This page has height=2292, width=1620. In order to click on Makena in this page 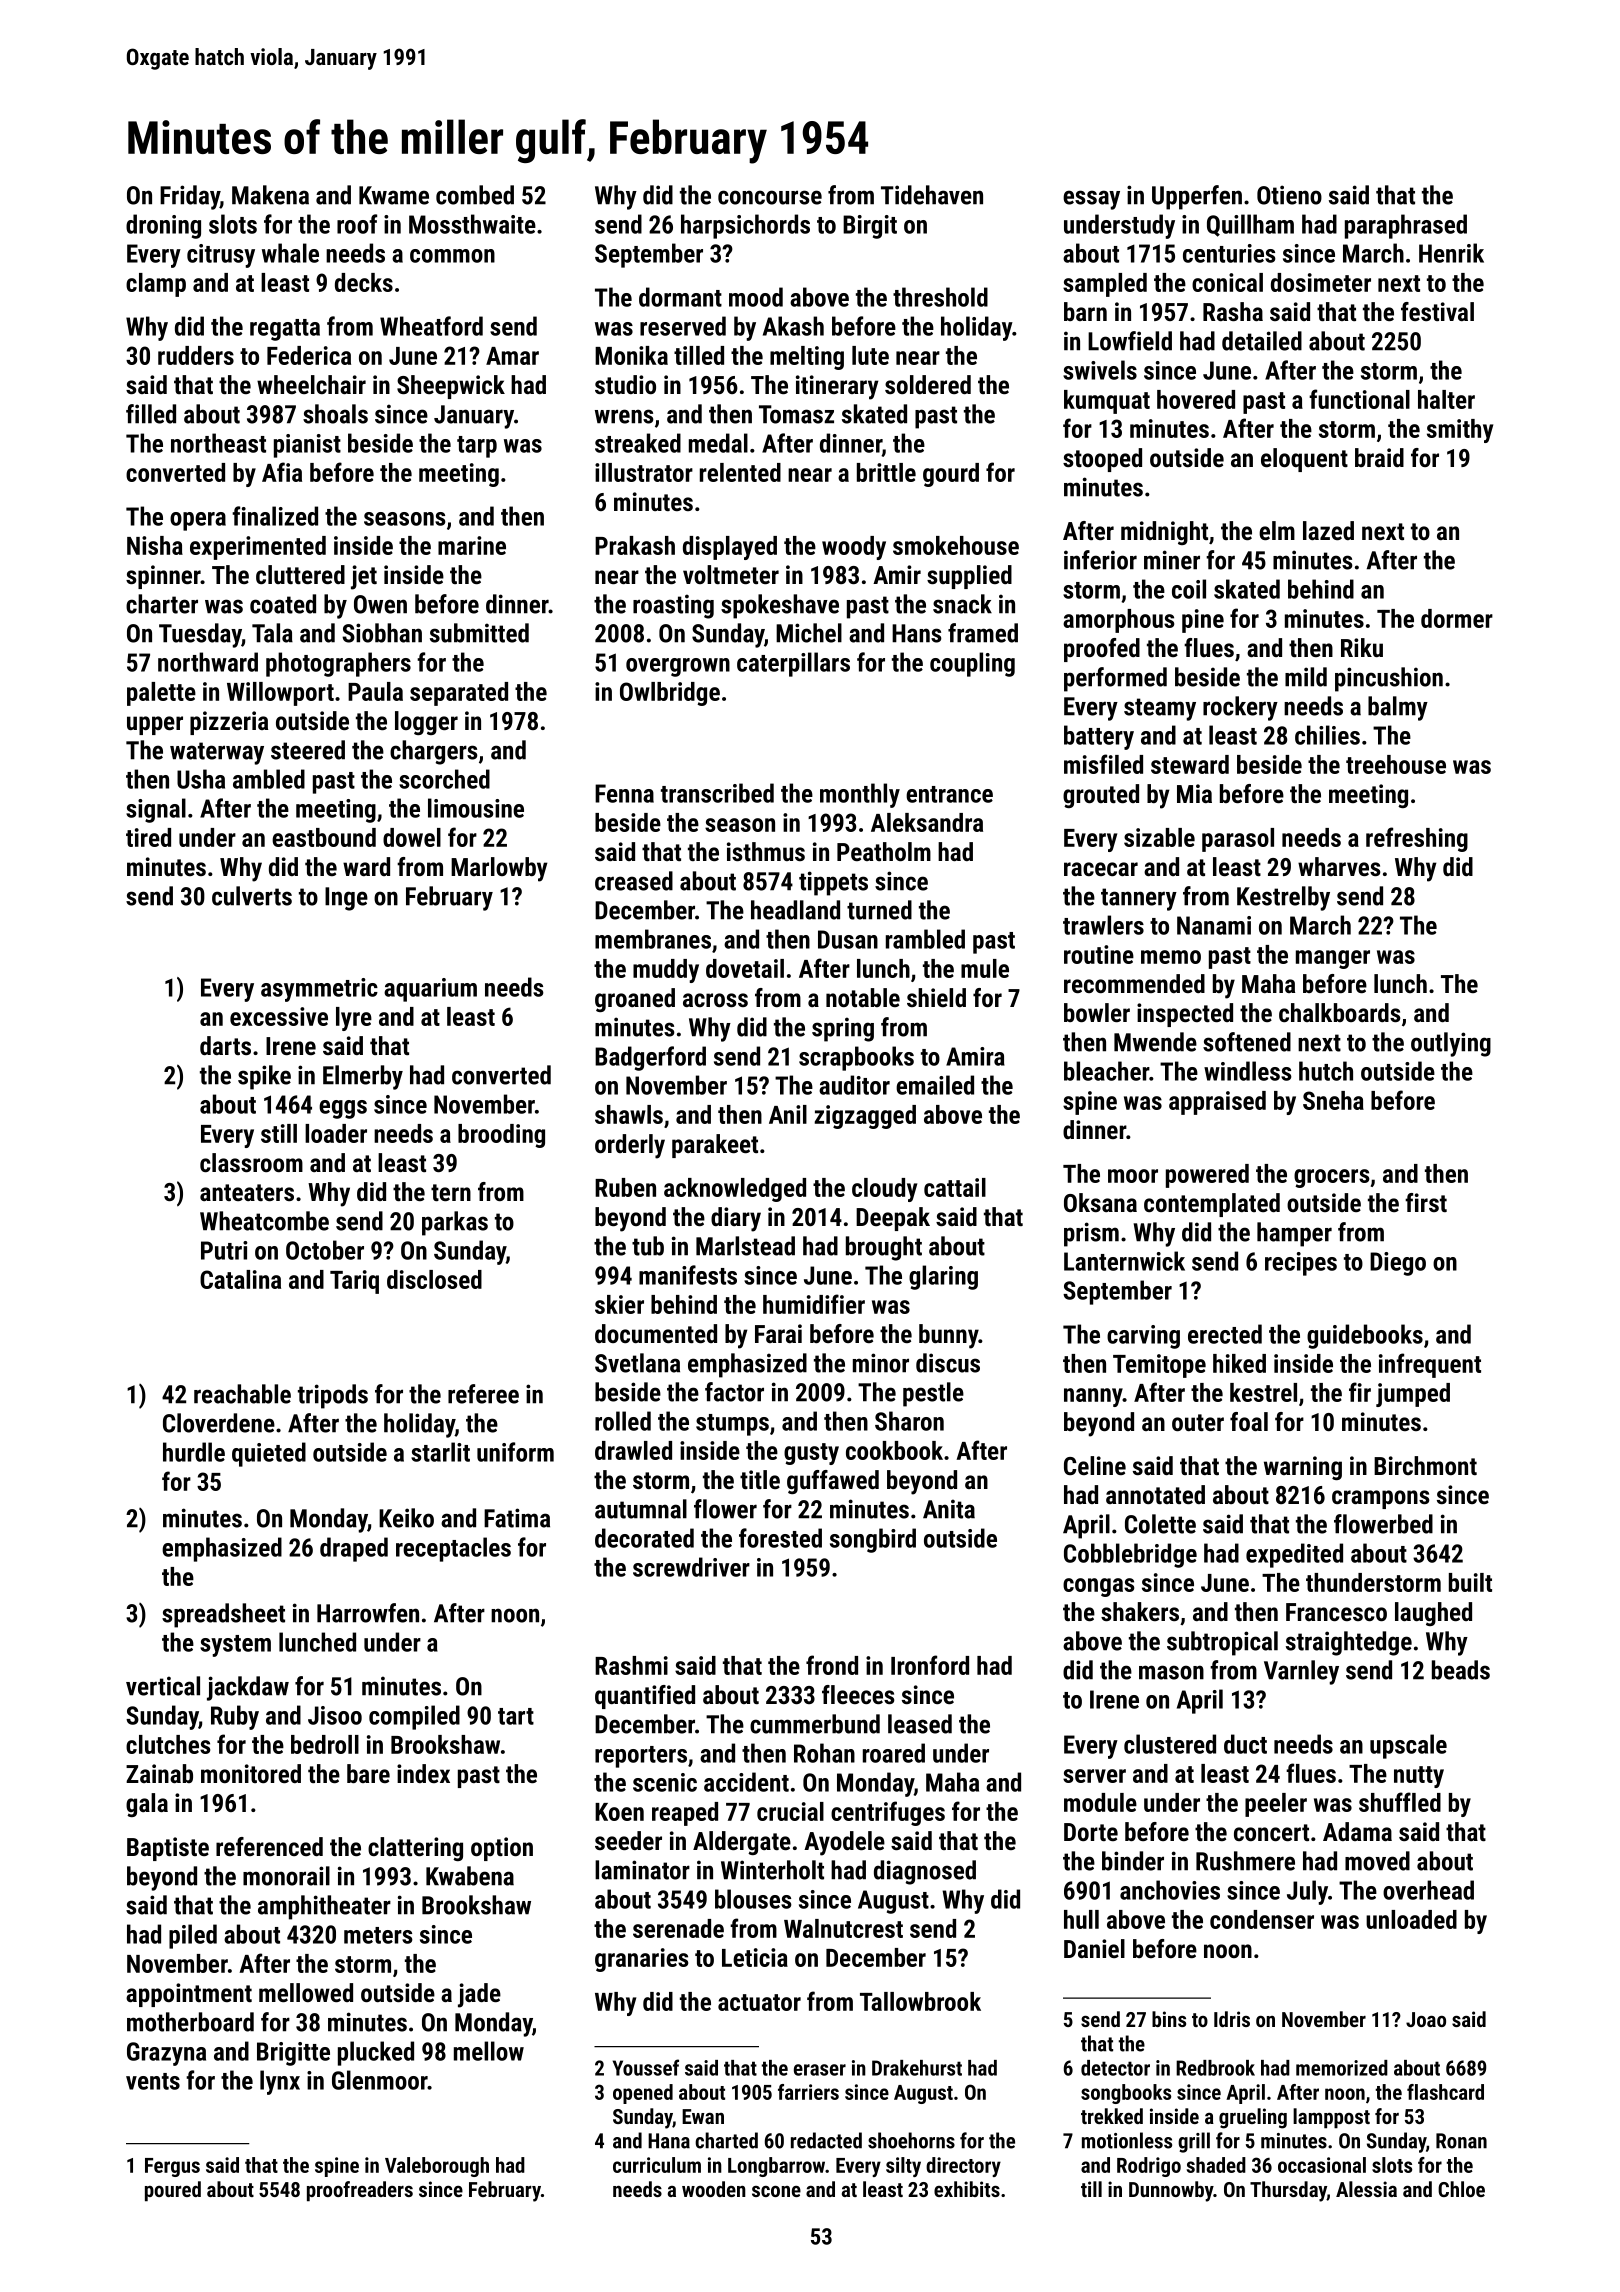, I will do `click(270, 195)`.
